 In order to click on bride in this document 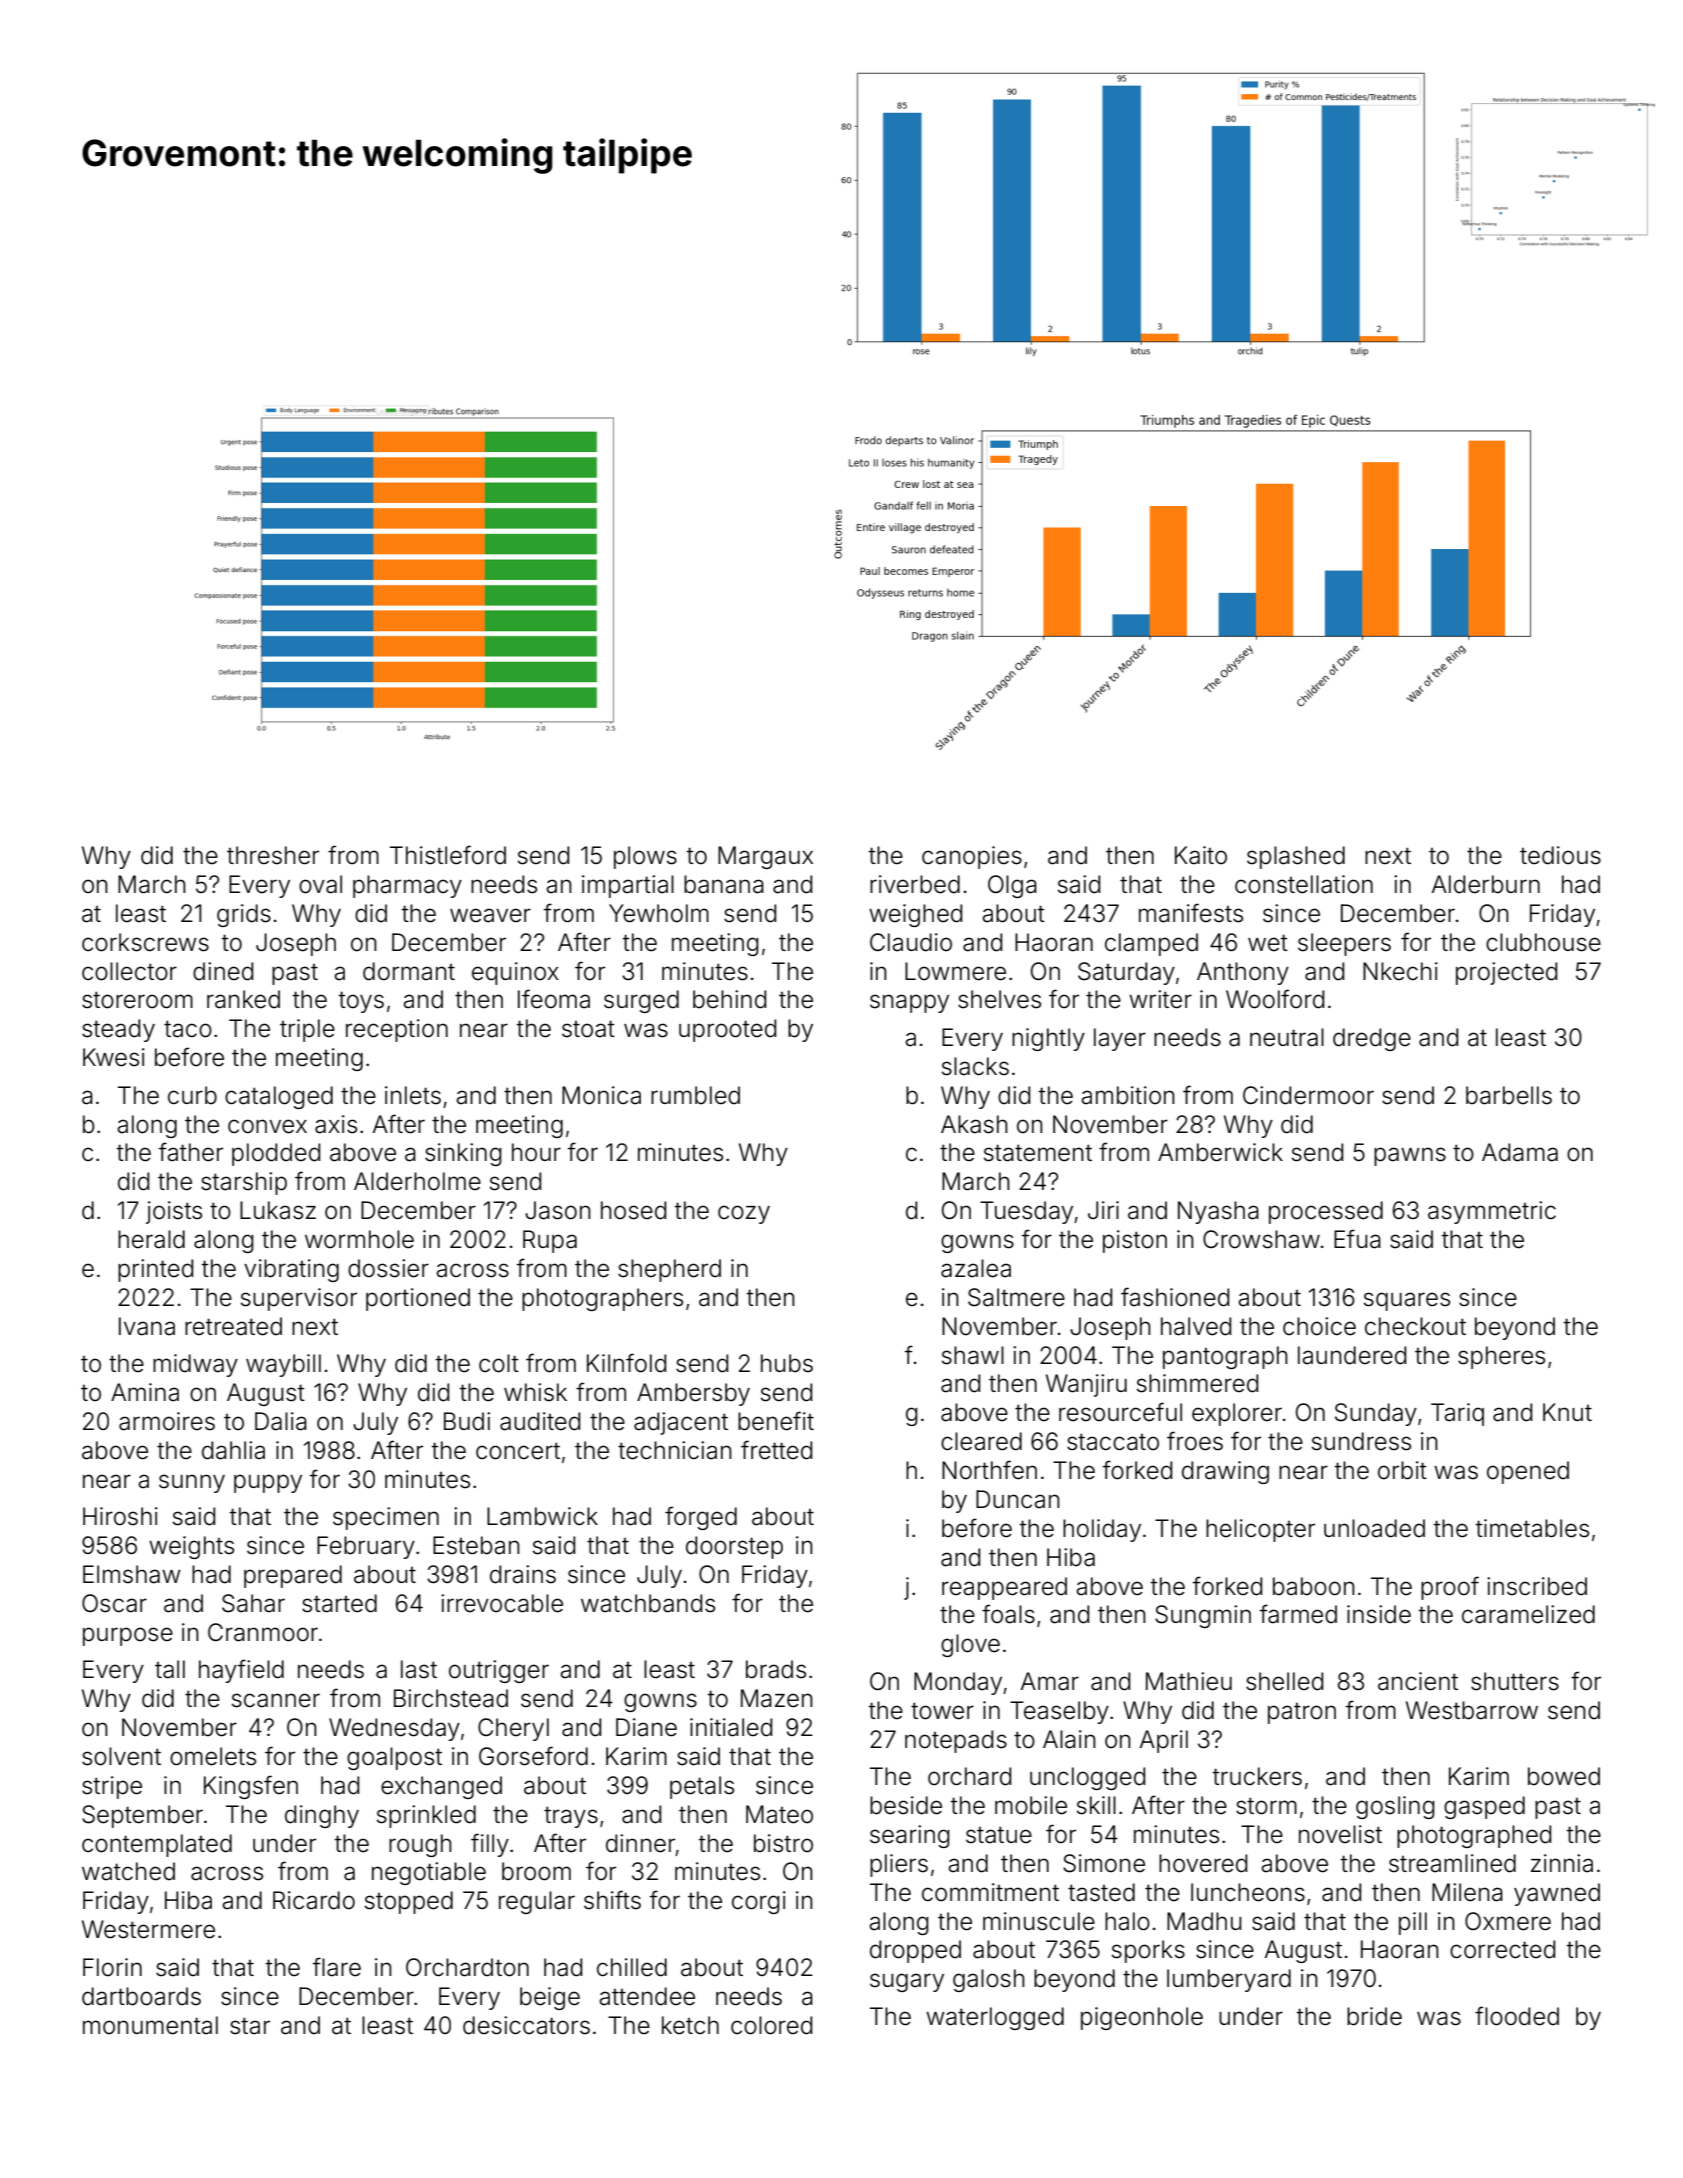, I will do `click(1374, 2016)`.
